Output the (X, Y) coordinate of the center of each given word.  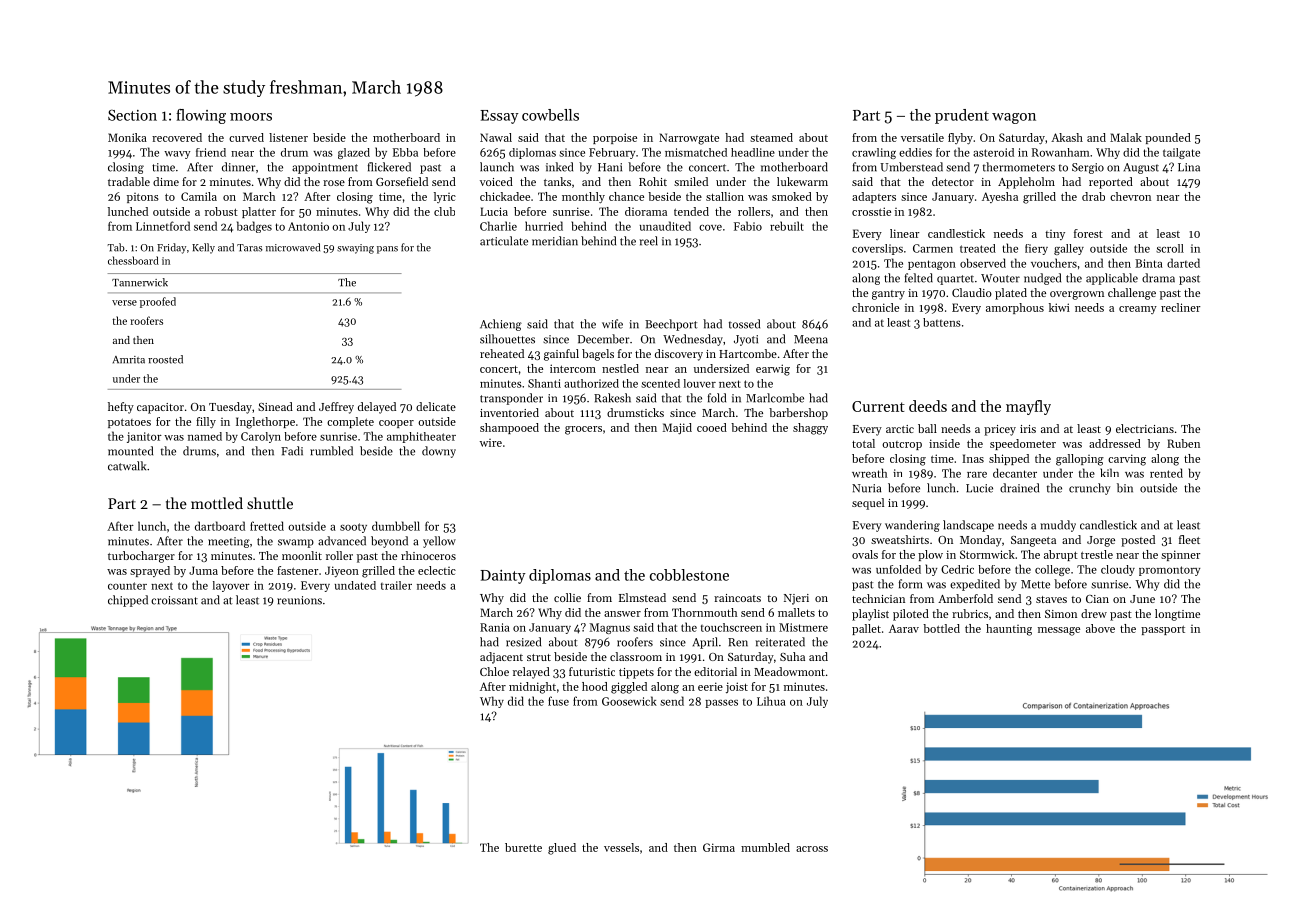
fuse (558, 701)
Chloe (494, 671)
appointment (325, 168)
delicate (436, 406)
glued (562, 849)
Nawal (496, 137)
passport (1163, 630)
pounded (1168, 138)
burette (523, 847)
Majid (677, 428)
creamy (1138, 310)
